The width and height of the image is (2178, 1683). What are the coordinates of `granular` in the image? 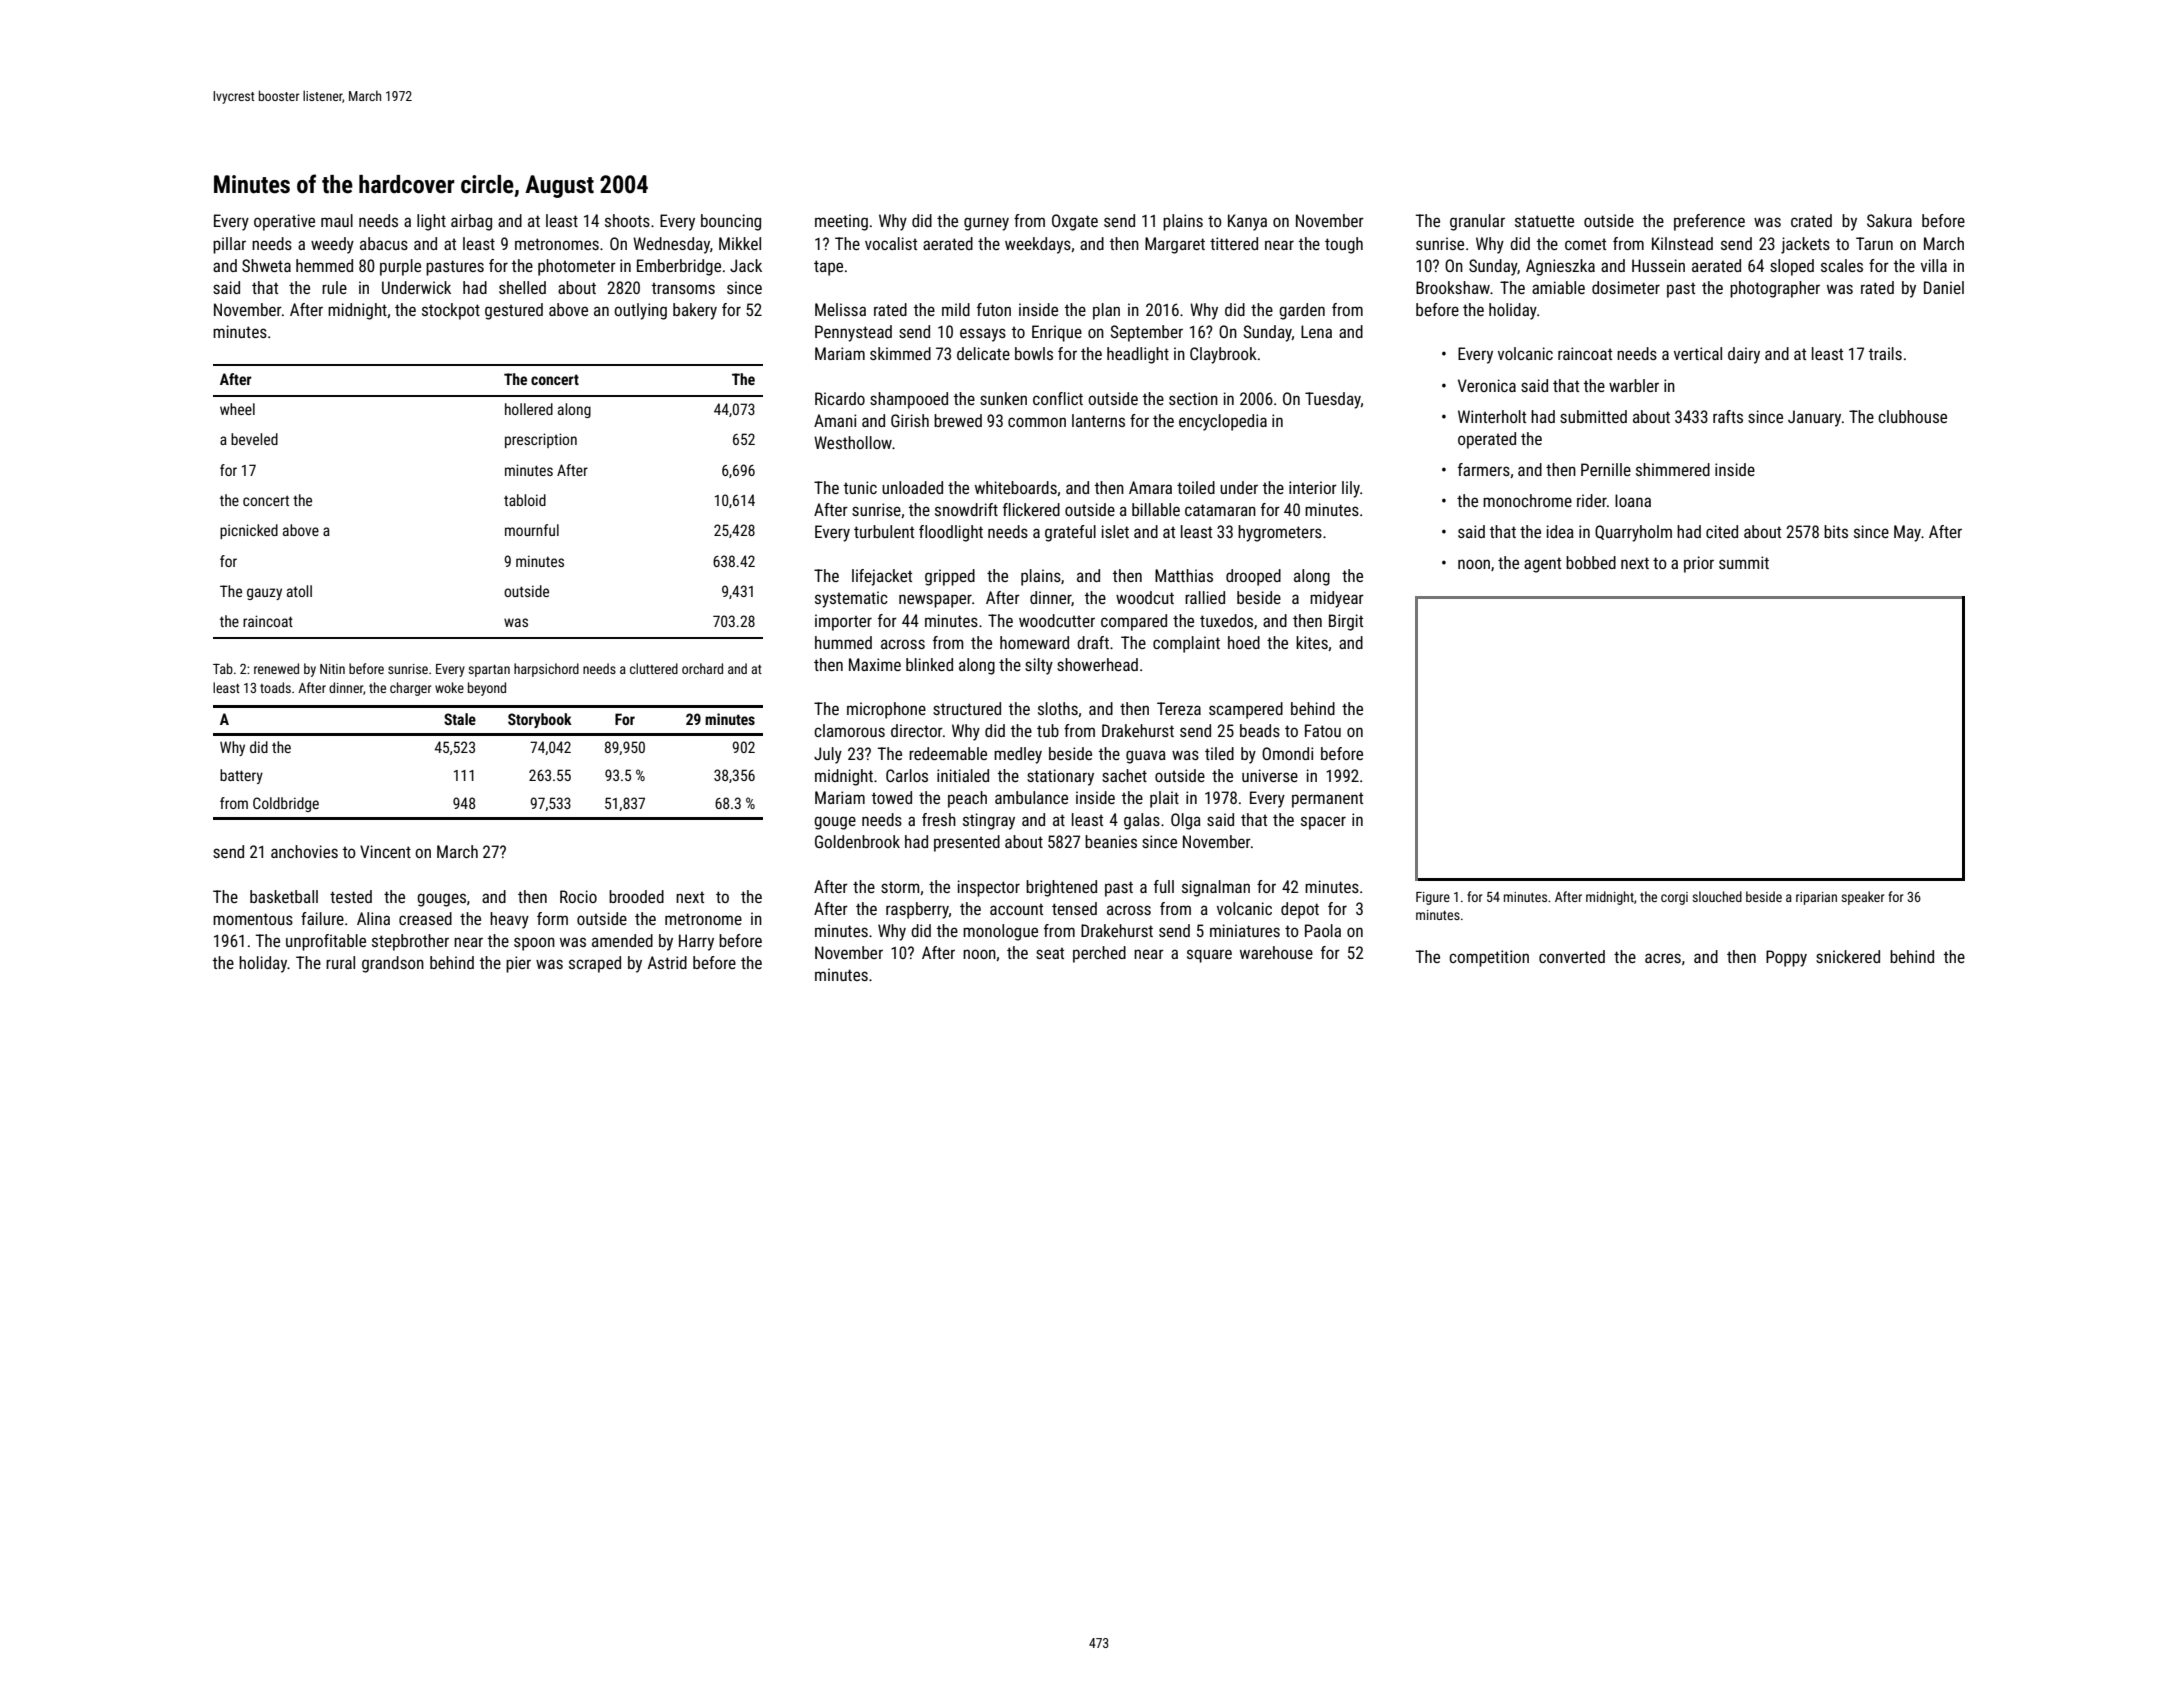 It's located at (1477, 222).
